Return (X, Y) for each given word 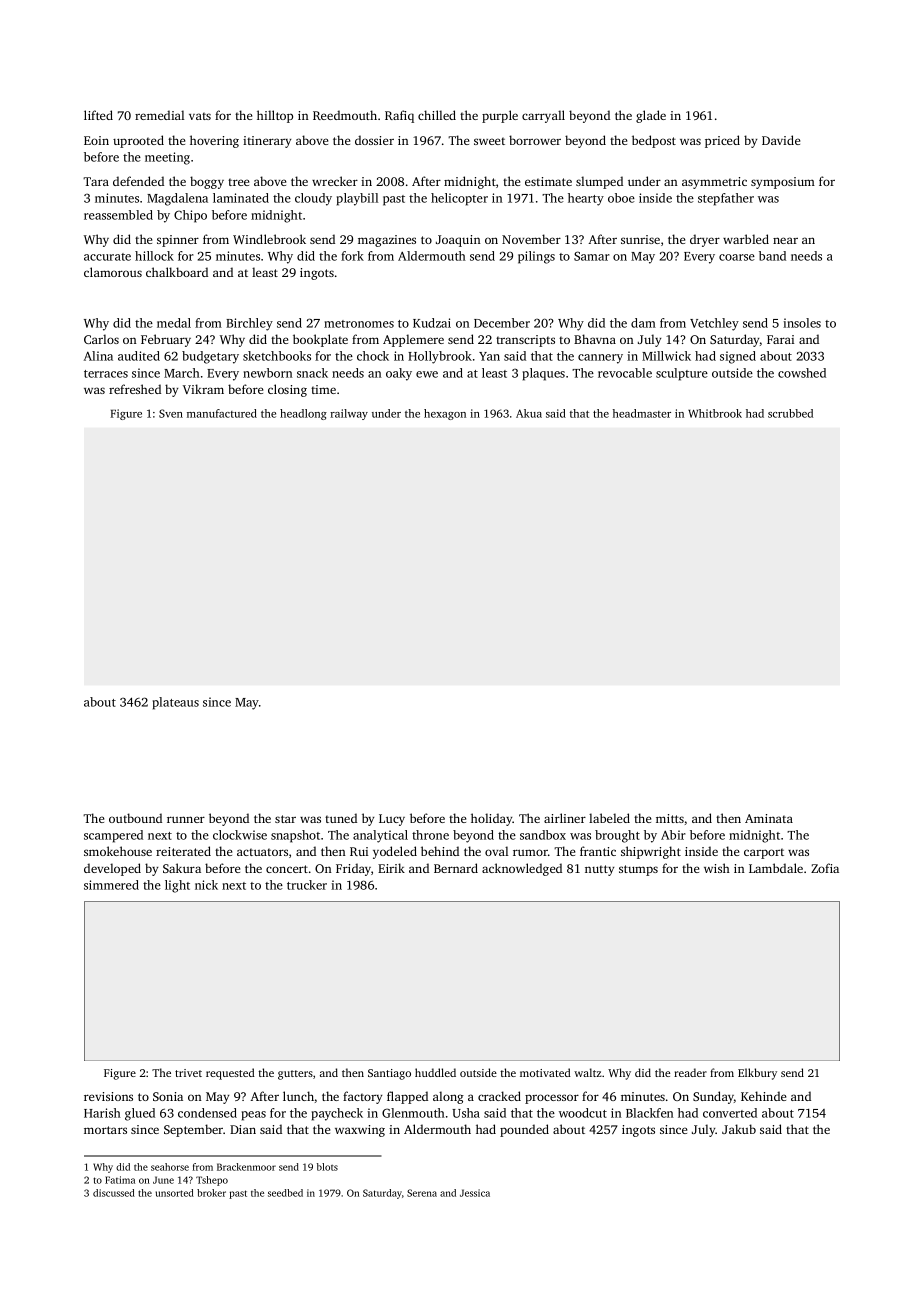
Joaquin (458, 241)
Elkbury (757, 1074)
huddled (435, 1072)
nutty (599, 870)
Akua (529, 413)
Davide (781, 140)
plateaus (176, 703)
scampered (113, 836)
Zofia (825, 868)
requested (230, 1074)
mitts (670, 818)
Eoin (96, 140)
